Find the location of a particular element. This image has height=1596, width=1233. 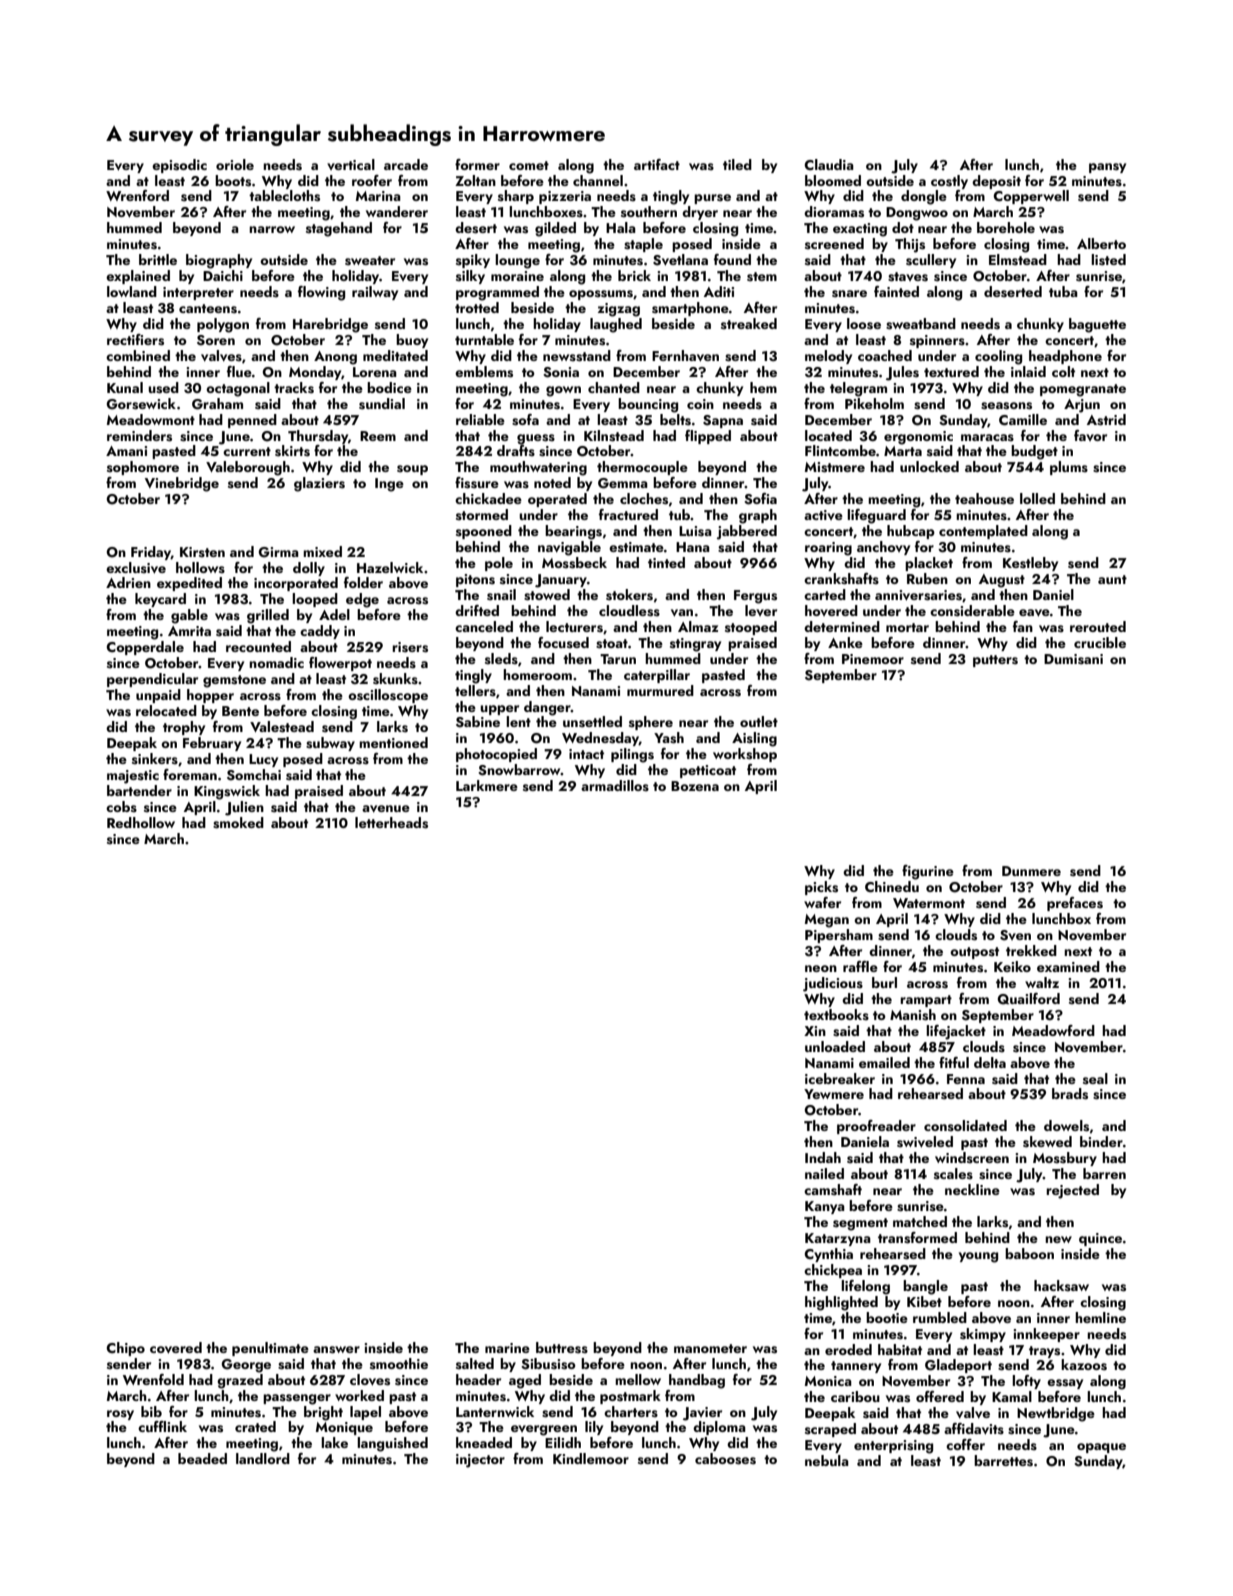

cabooses is located at coordinates (725, 1459).
